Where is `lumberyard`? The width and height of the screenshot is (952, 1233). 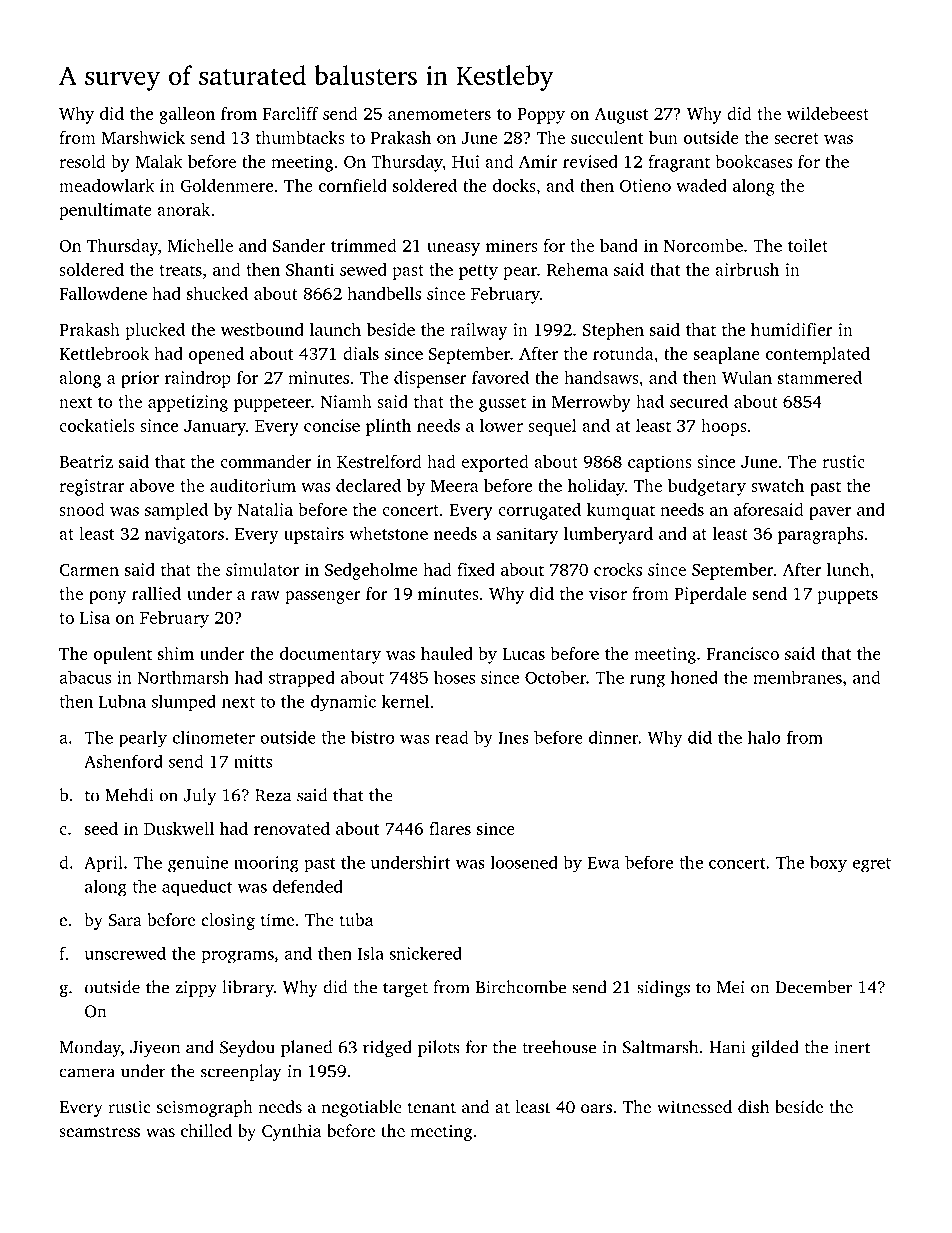
lumberyard is located at coordinates (608, 535).
